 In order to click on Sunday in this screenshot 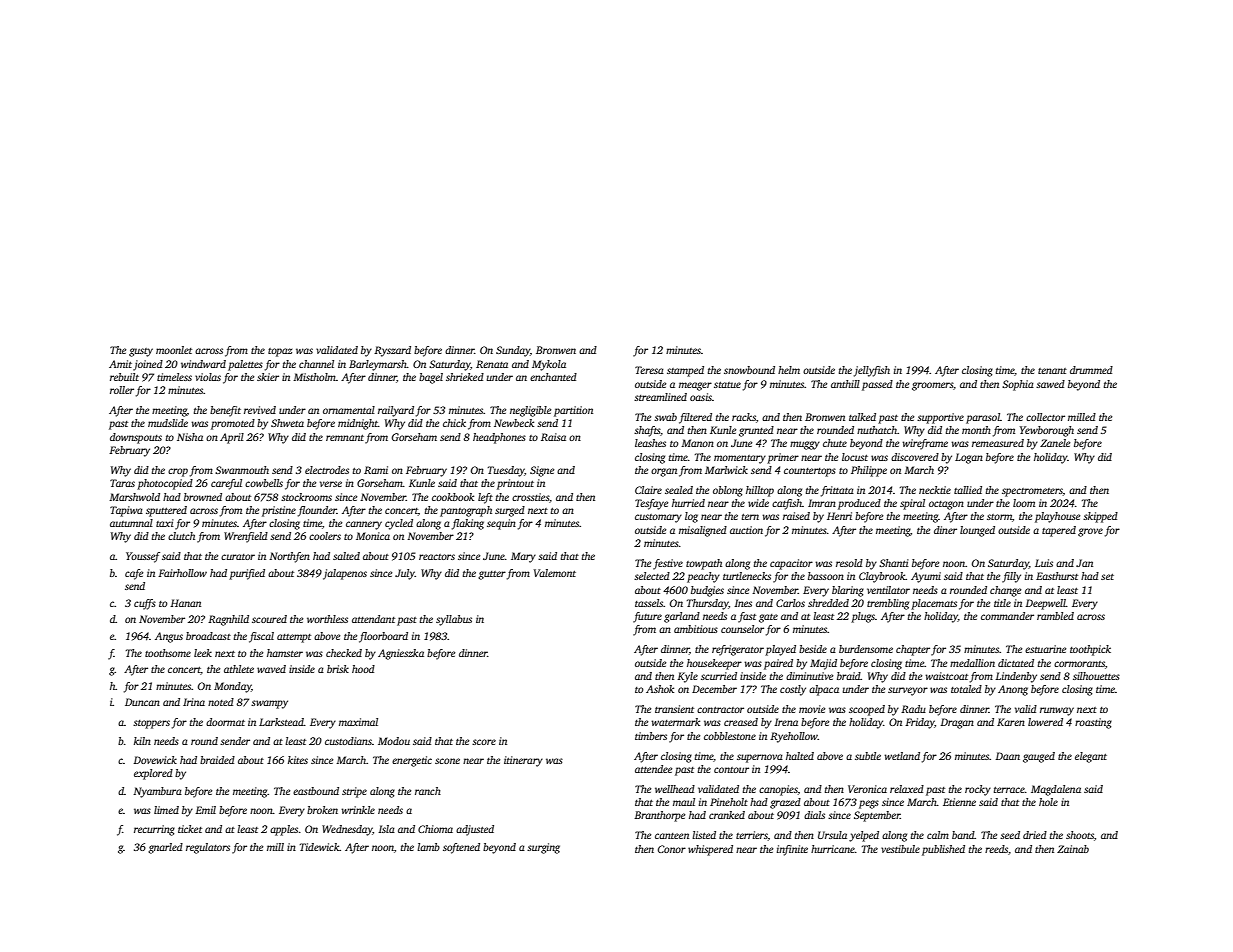, I will do `click(513, 351)`.
